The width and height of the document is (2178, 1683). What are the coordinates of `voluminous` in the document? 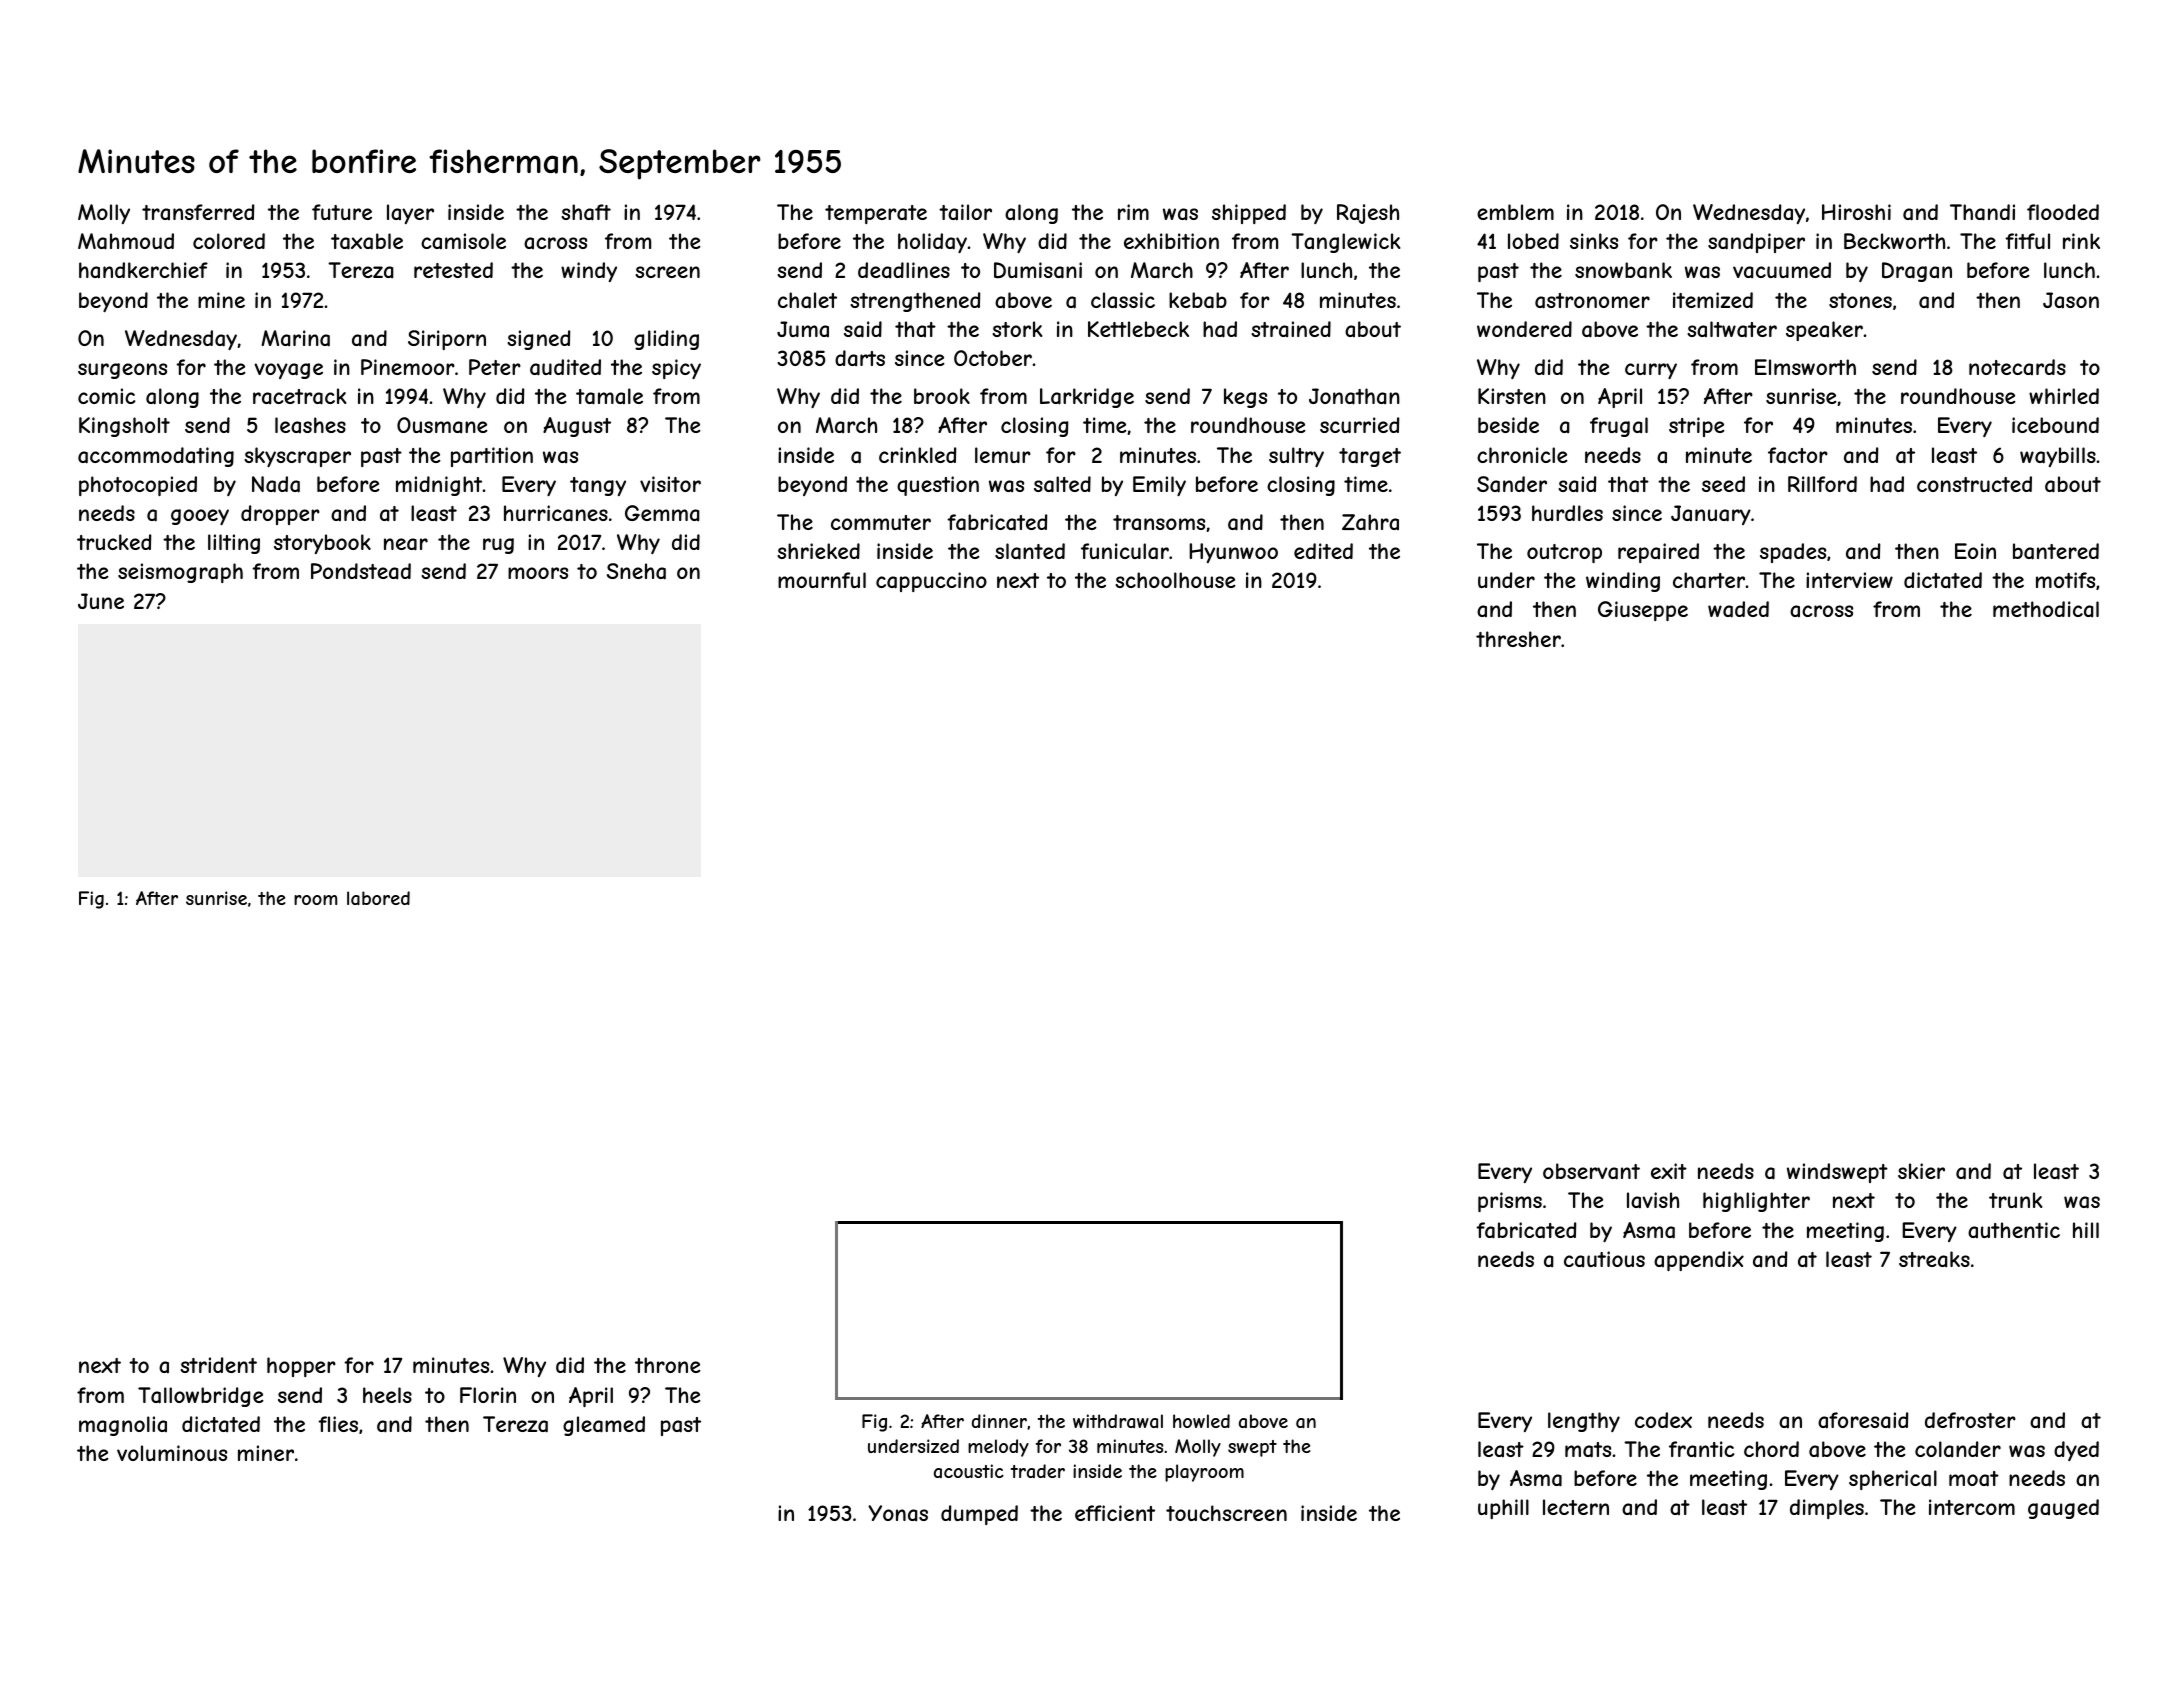 It's located at (172, 1453).
